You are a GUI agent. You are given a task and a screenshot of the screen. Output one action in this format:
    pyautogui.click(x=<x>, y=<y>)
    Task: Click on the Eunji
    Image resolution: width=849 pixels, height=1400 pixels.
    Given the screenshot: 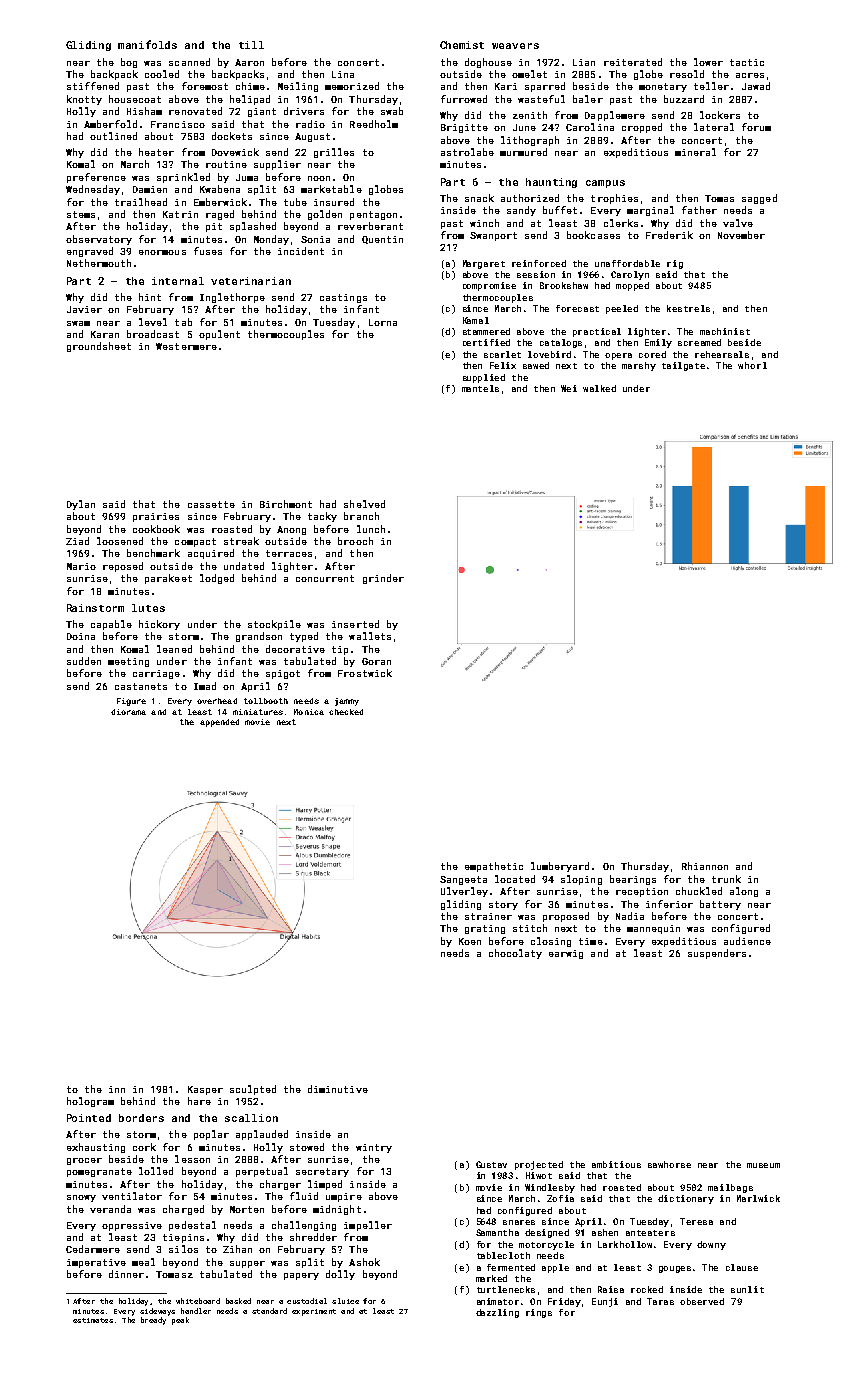 What is the action you would take?
    pyautogui.click(x=605, y=1302)
